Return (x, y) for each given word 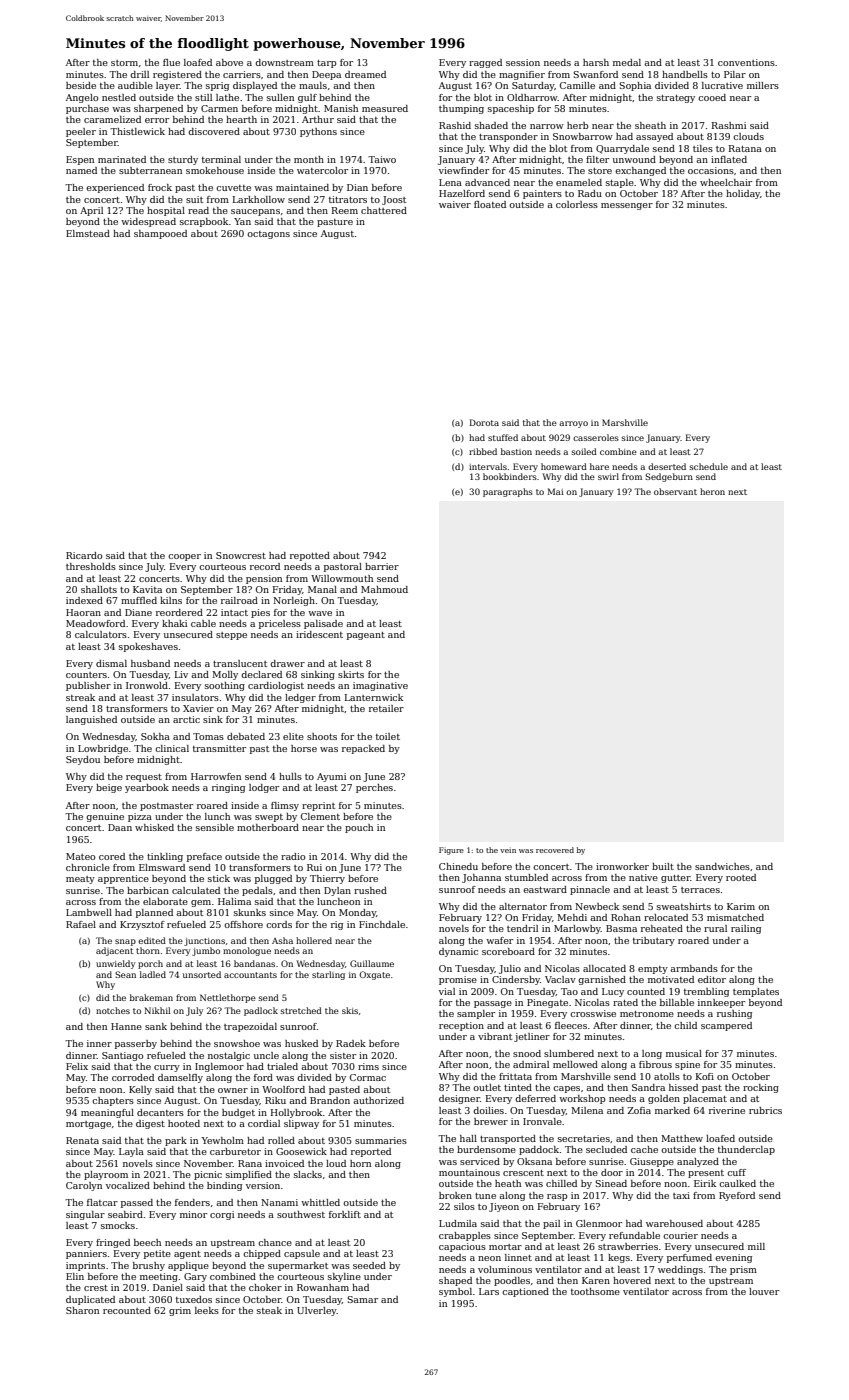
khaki (174, 623)
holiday (743, 194)
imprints (85, 1266)
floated (490, 204)
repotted (310, 556)
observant (675, 491)
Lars (489, 1291)
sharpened (158, 109)
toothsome (595, 1291)
